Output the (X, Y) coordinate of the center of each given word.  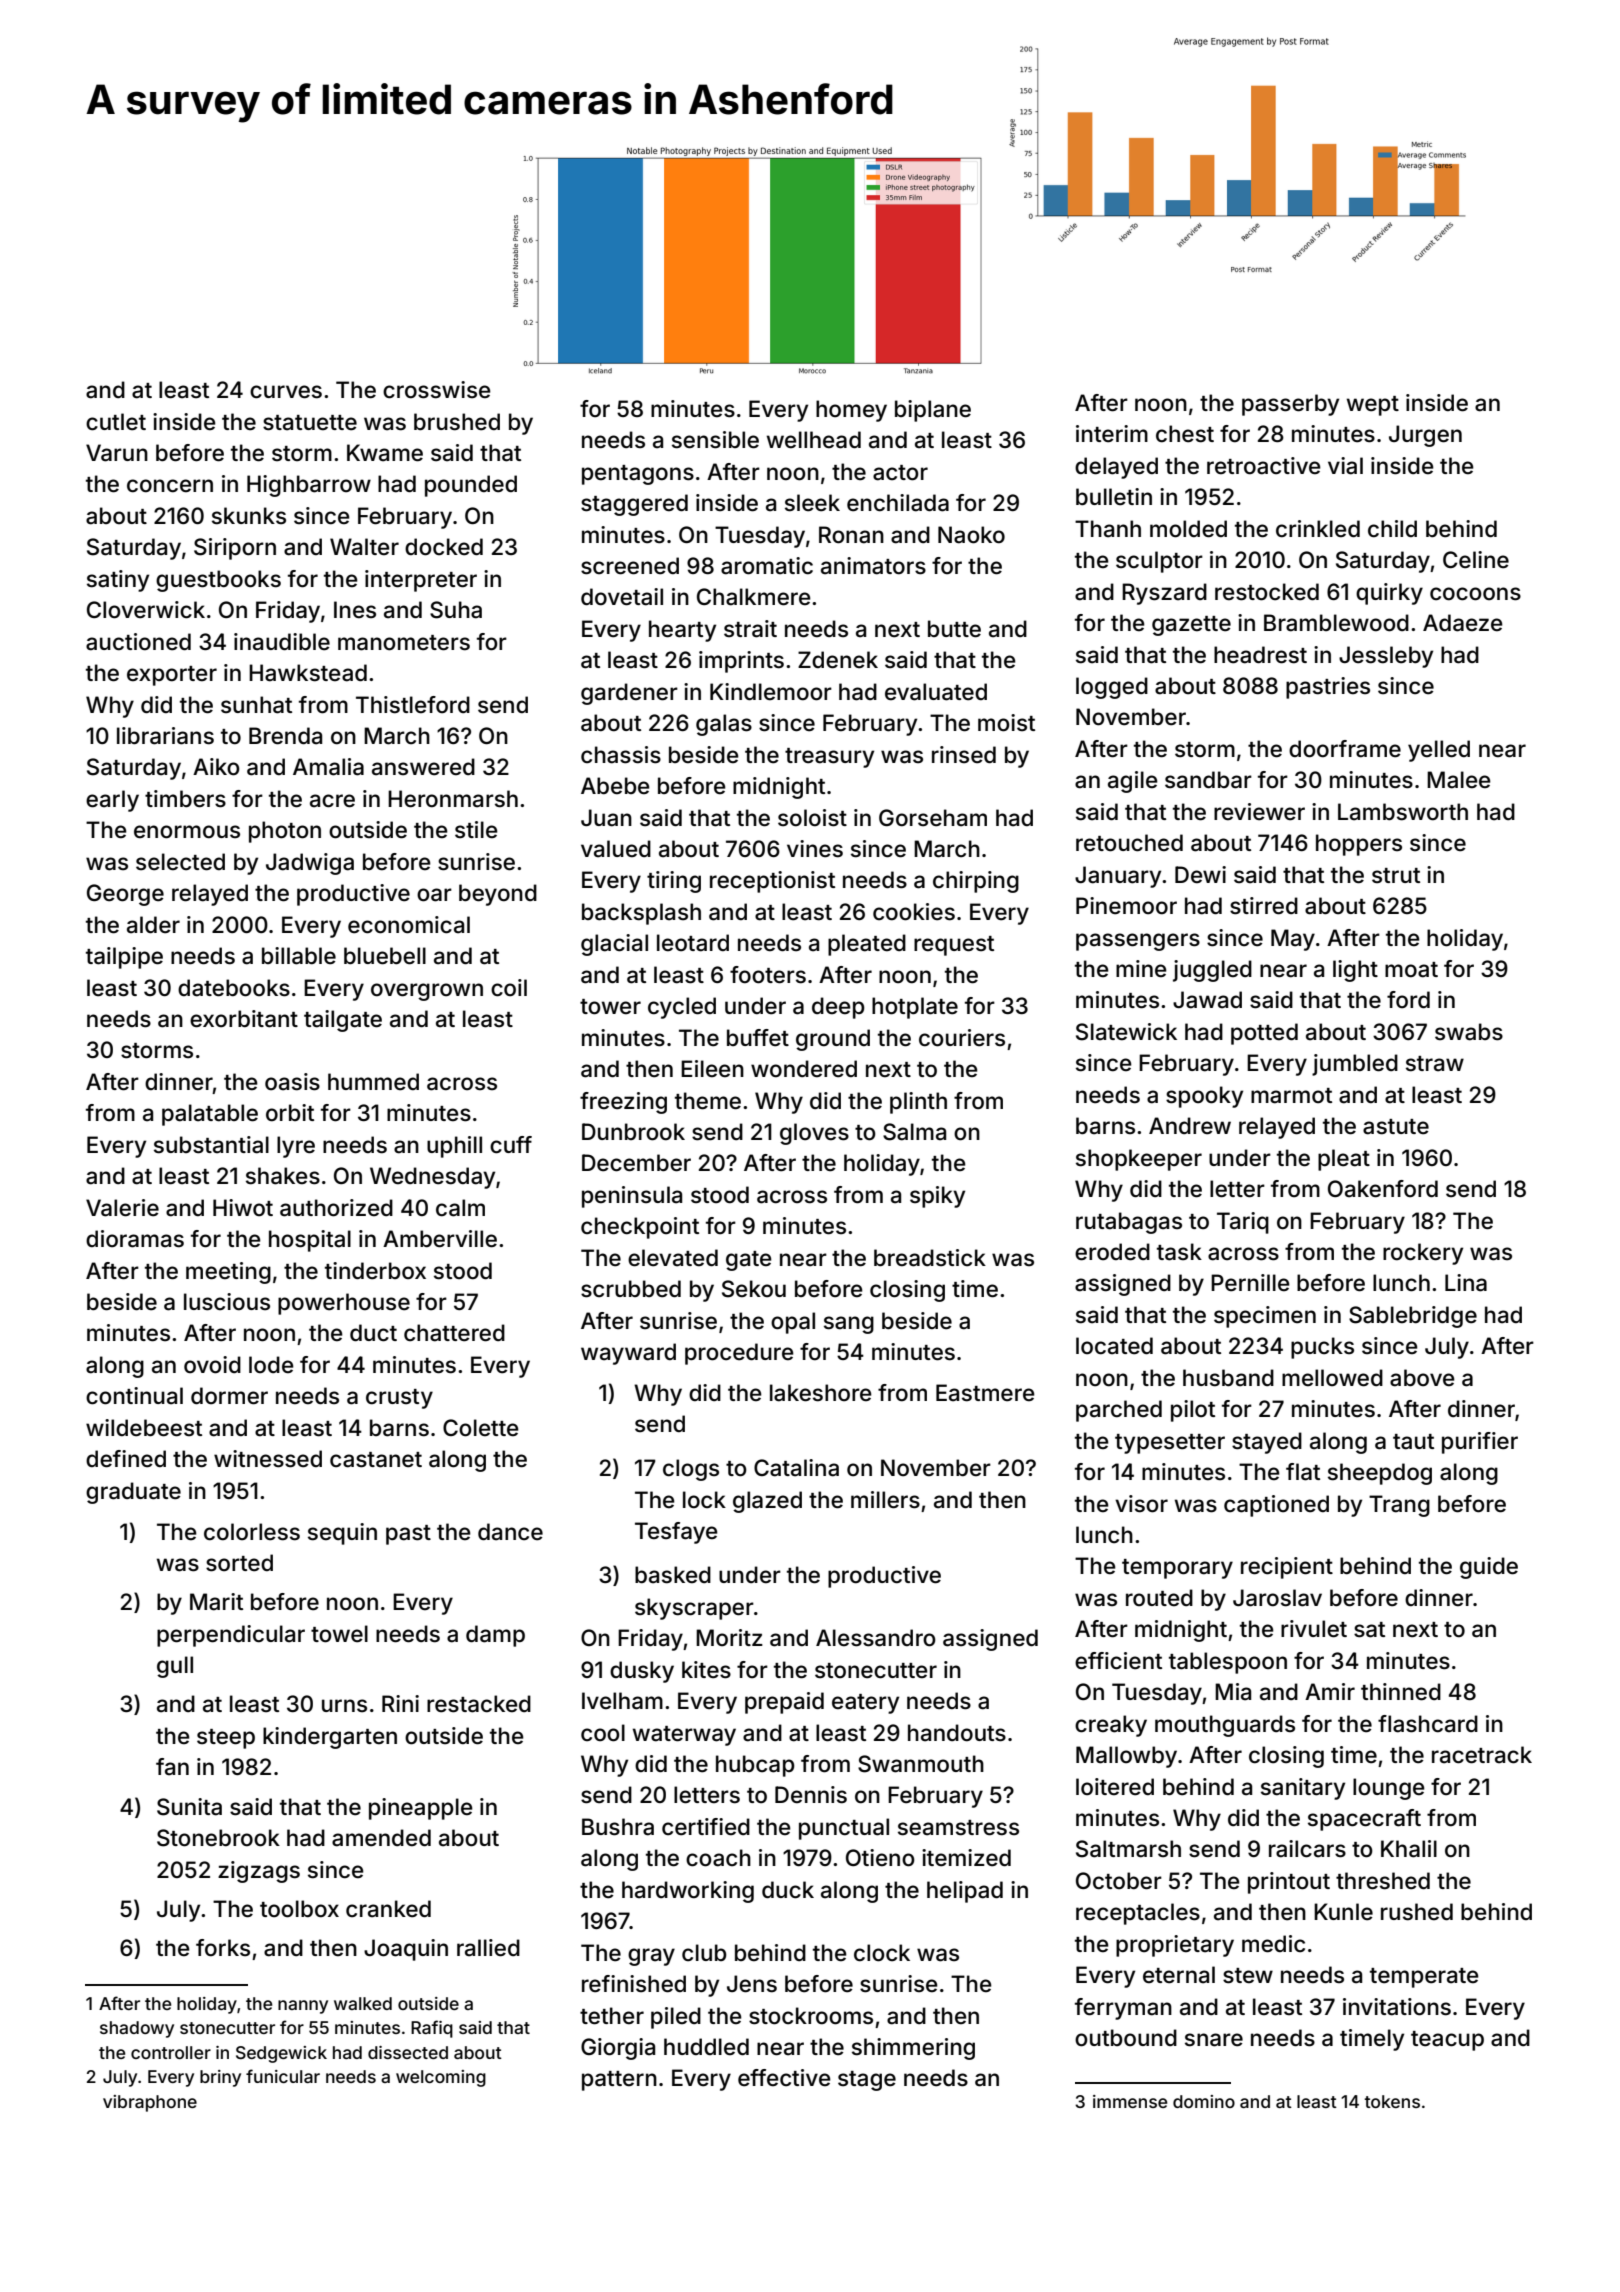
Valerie (122, 1208)
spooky (1204, 1097)
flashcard (1428, 1724)
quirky (1389, 594)
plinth (918, 1103)
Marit (216, 1602)
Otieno (880, 1858)
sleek (812, 503)
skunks (249, 516)
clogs (691, 1470)
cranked (388, 1909)
